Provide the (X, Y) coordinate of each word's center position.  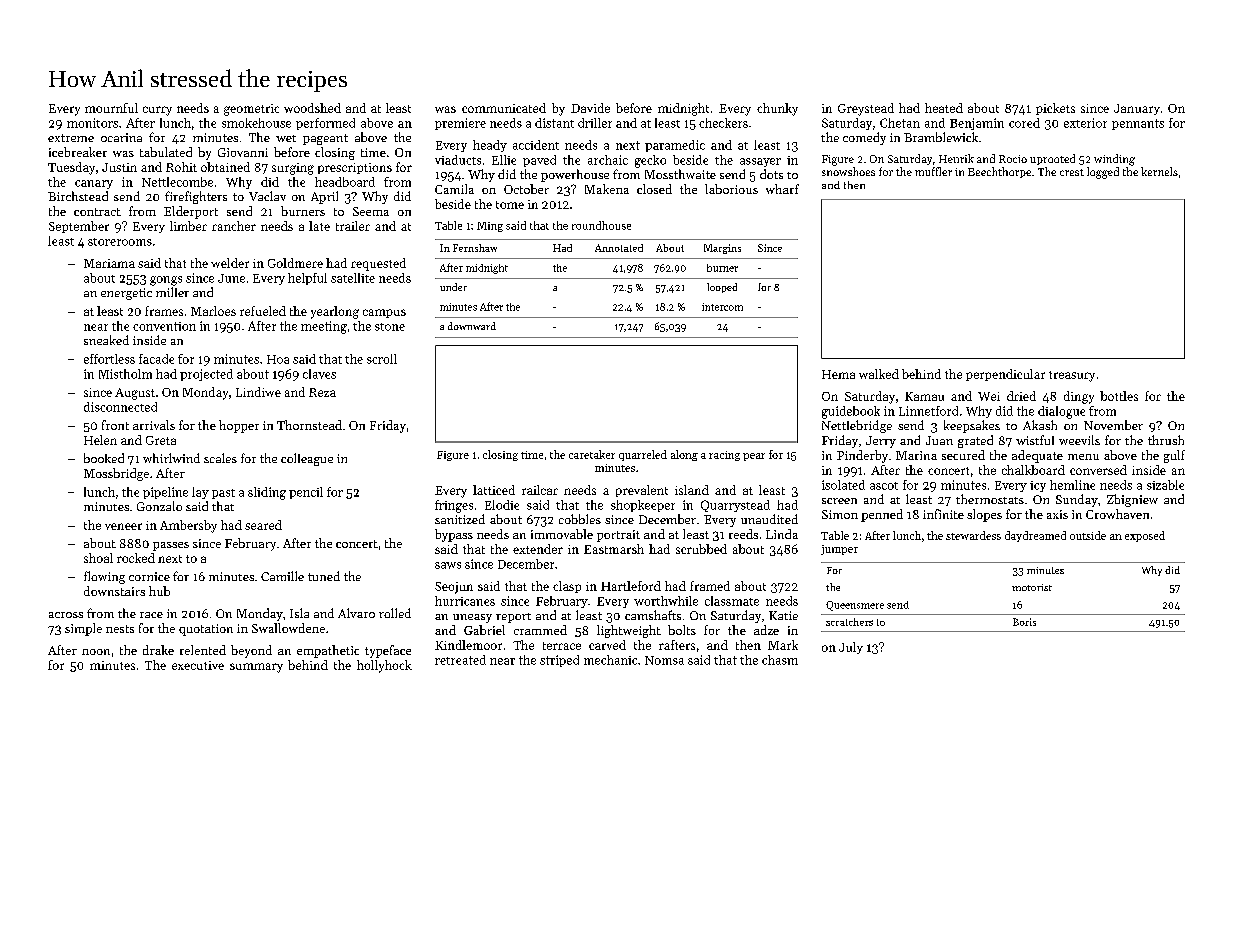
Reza (322, 392)
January (1137, 109)
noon (96, 652)
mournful (111, 108)
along (684, 455)
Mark (783, 645)
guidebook (851, 412)
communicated (504, 108)
